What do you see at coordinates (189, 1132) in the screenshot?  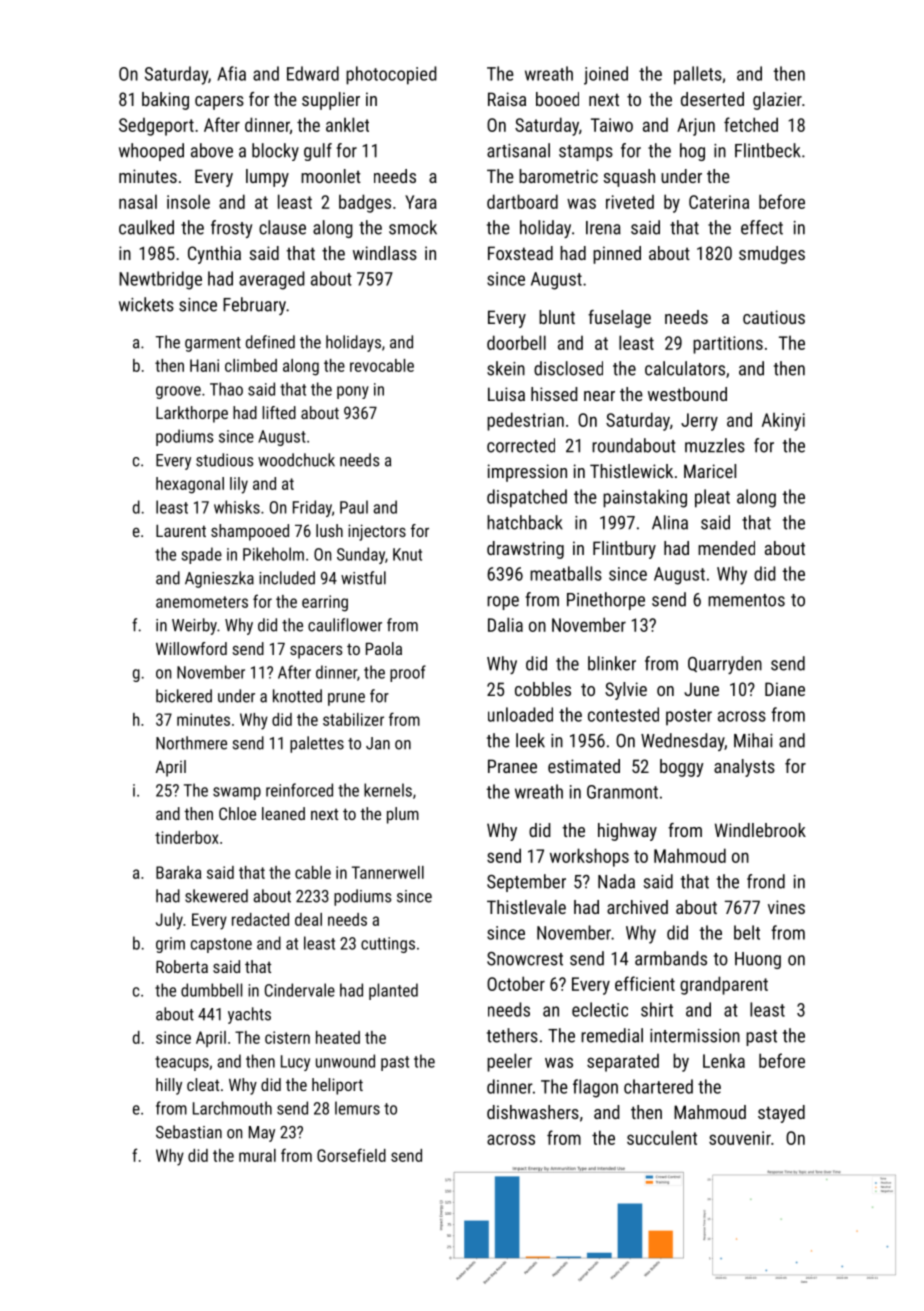 I see `Sebastian` at bounding box center [189, 1132].
